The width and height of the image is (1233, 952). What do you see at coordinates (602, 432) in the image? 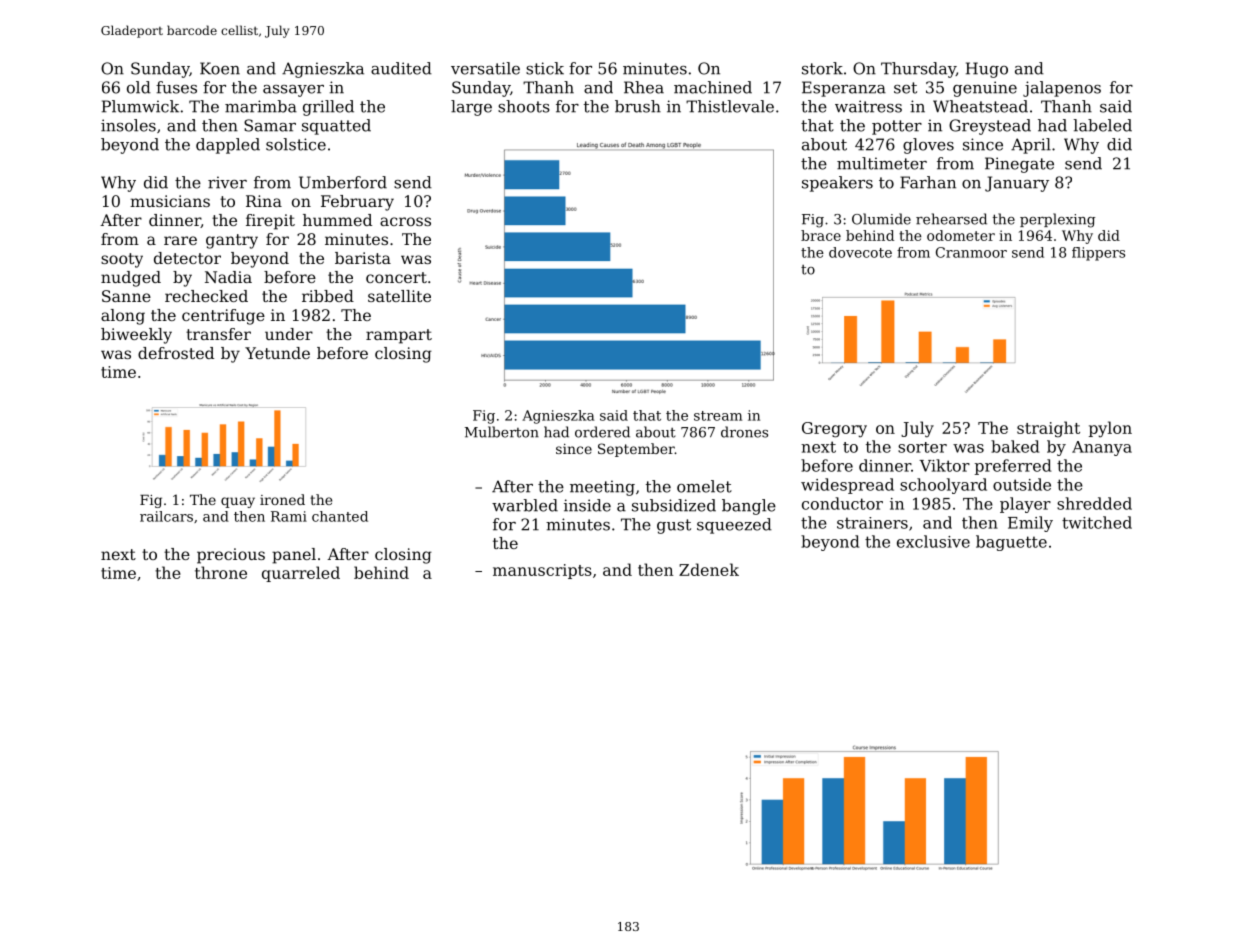
I see `ordered` at bounding box center [602, 432].
